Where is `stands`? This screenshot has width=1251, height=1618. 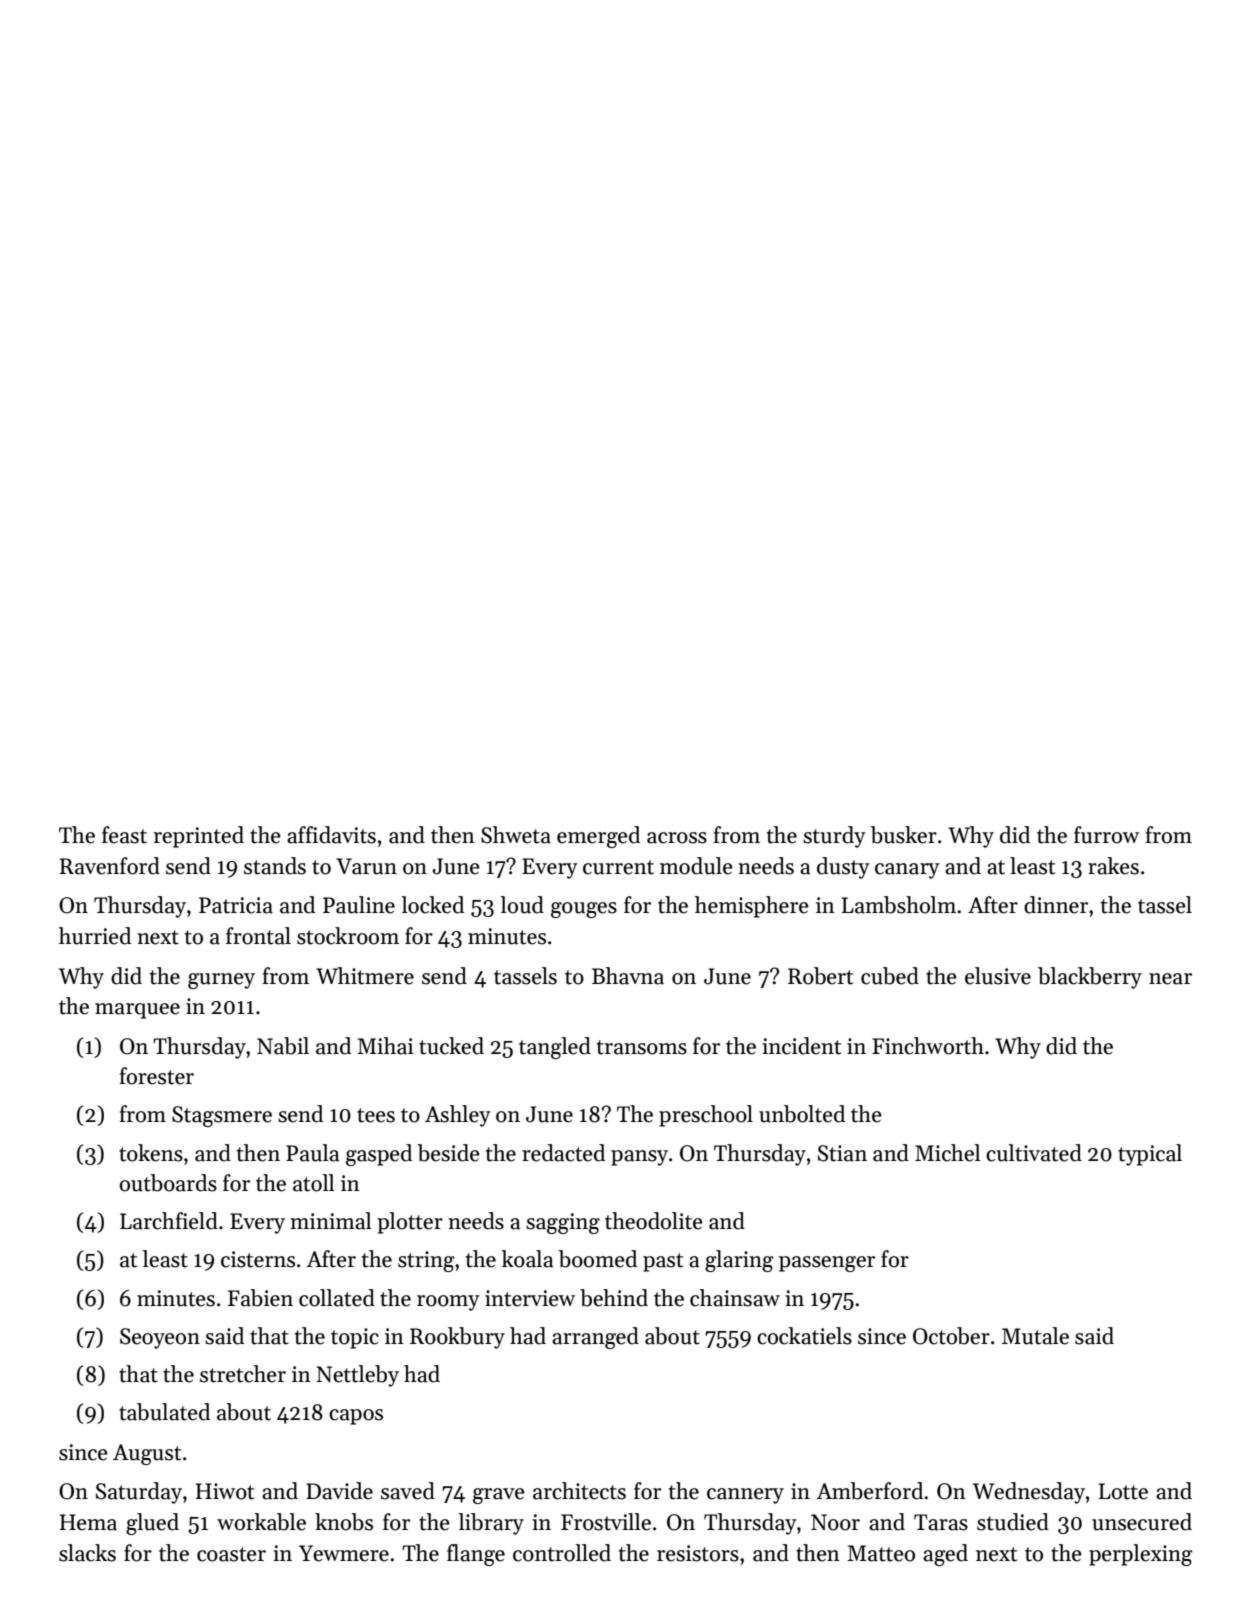 stands is located at coordinates (275, 866).
